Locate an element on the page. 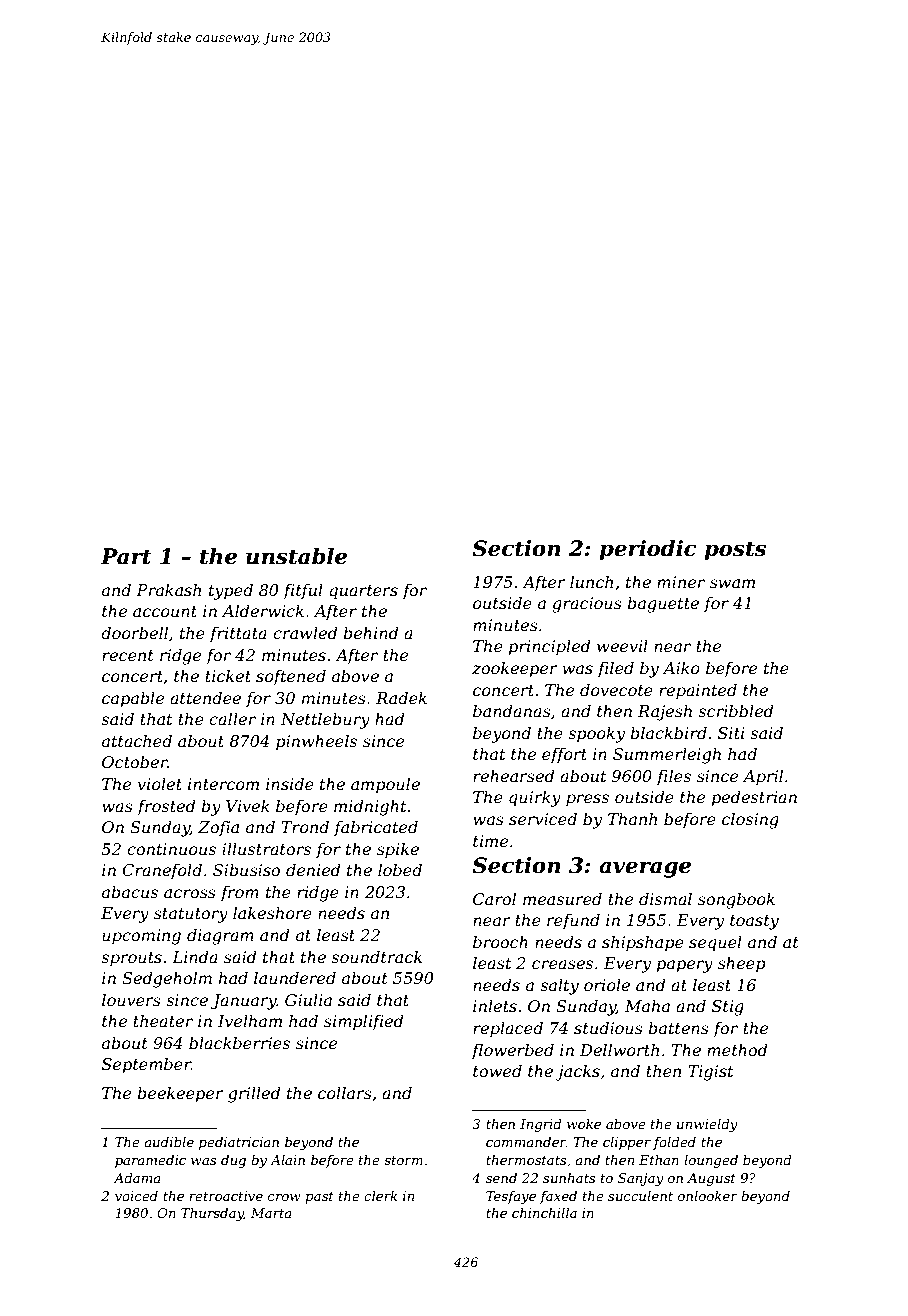  pediatrician is located at coordinates (239, 1143).
